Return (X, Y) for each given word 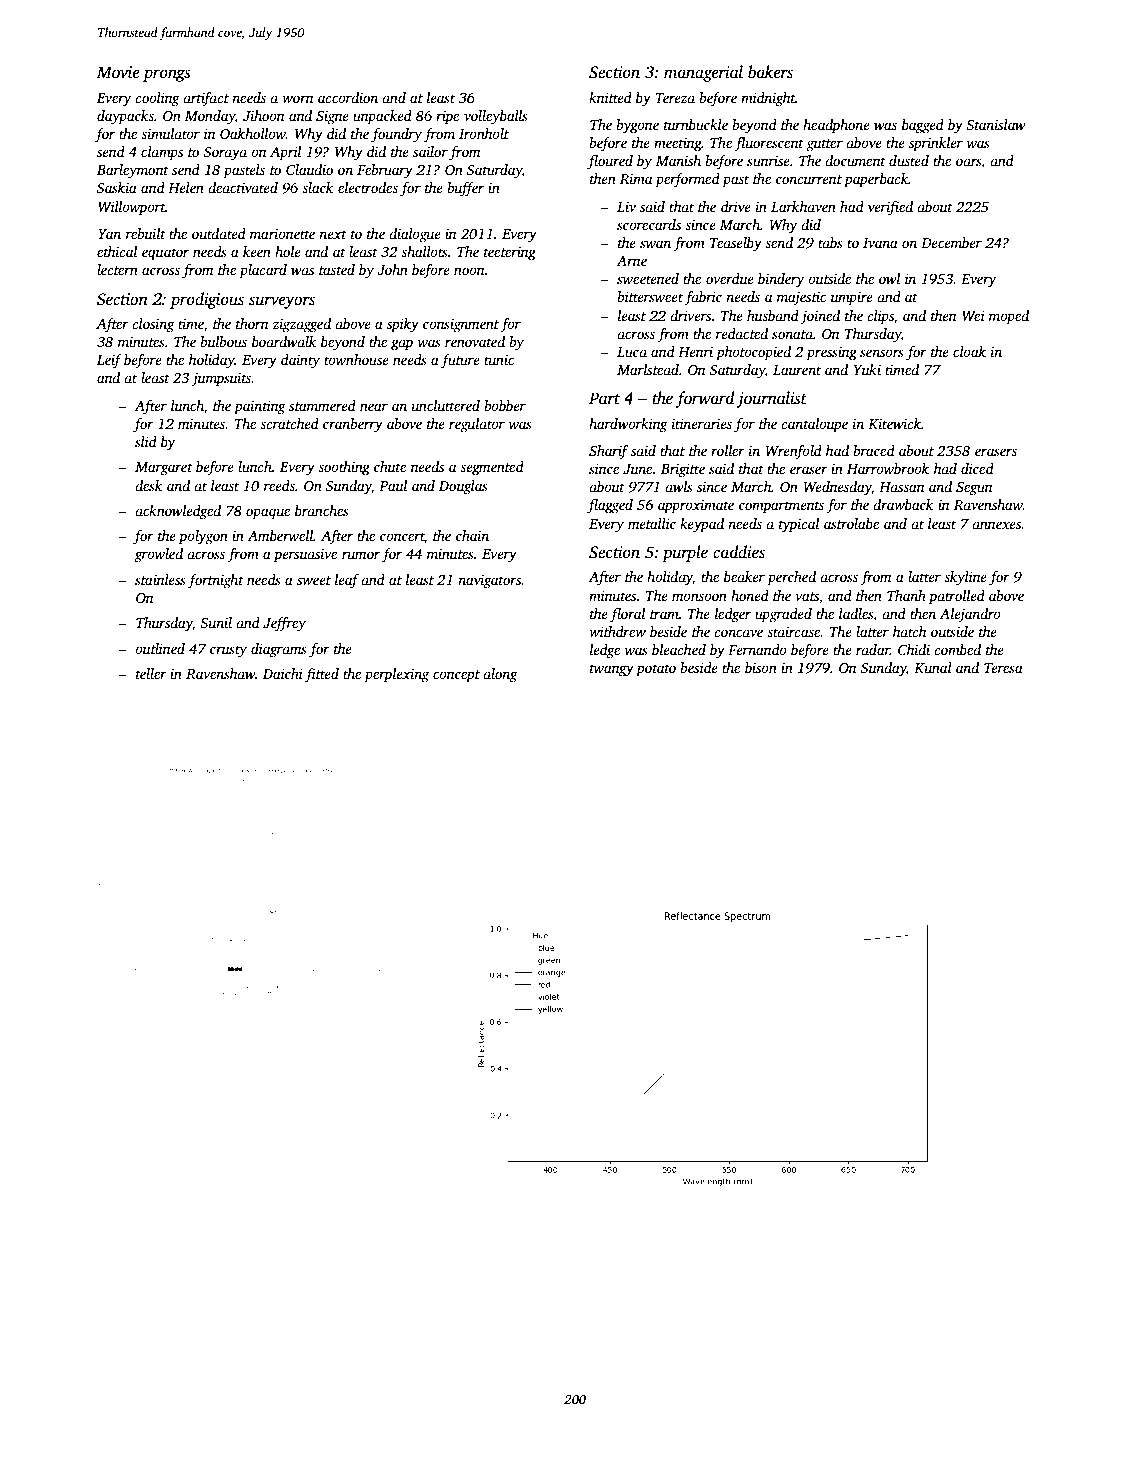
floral (627, 615)
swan (655, 244)
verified (890, 208)
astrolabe (851, 523)
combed (957, 649)
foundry (396, 135)
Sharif (608, 452)
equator (165, 254)
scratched (289, 423)
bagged (923, 126)
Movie (118, 72)
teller (151, 673)
